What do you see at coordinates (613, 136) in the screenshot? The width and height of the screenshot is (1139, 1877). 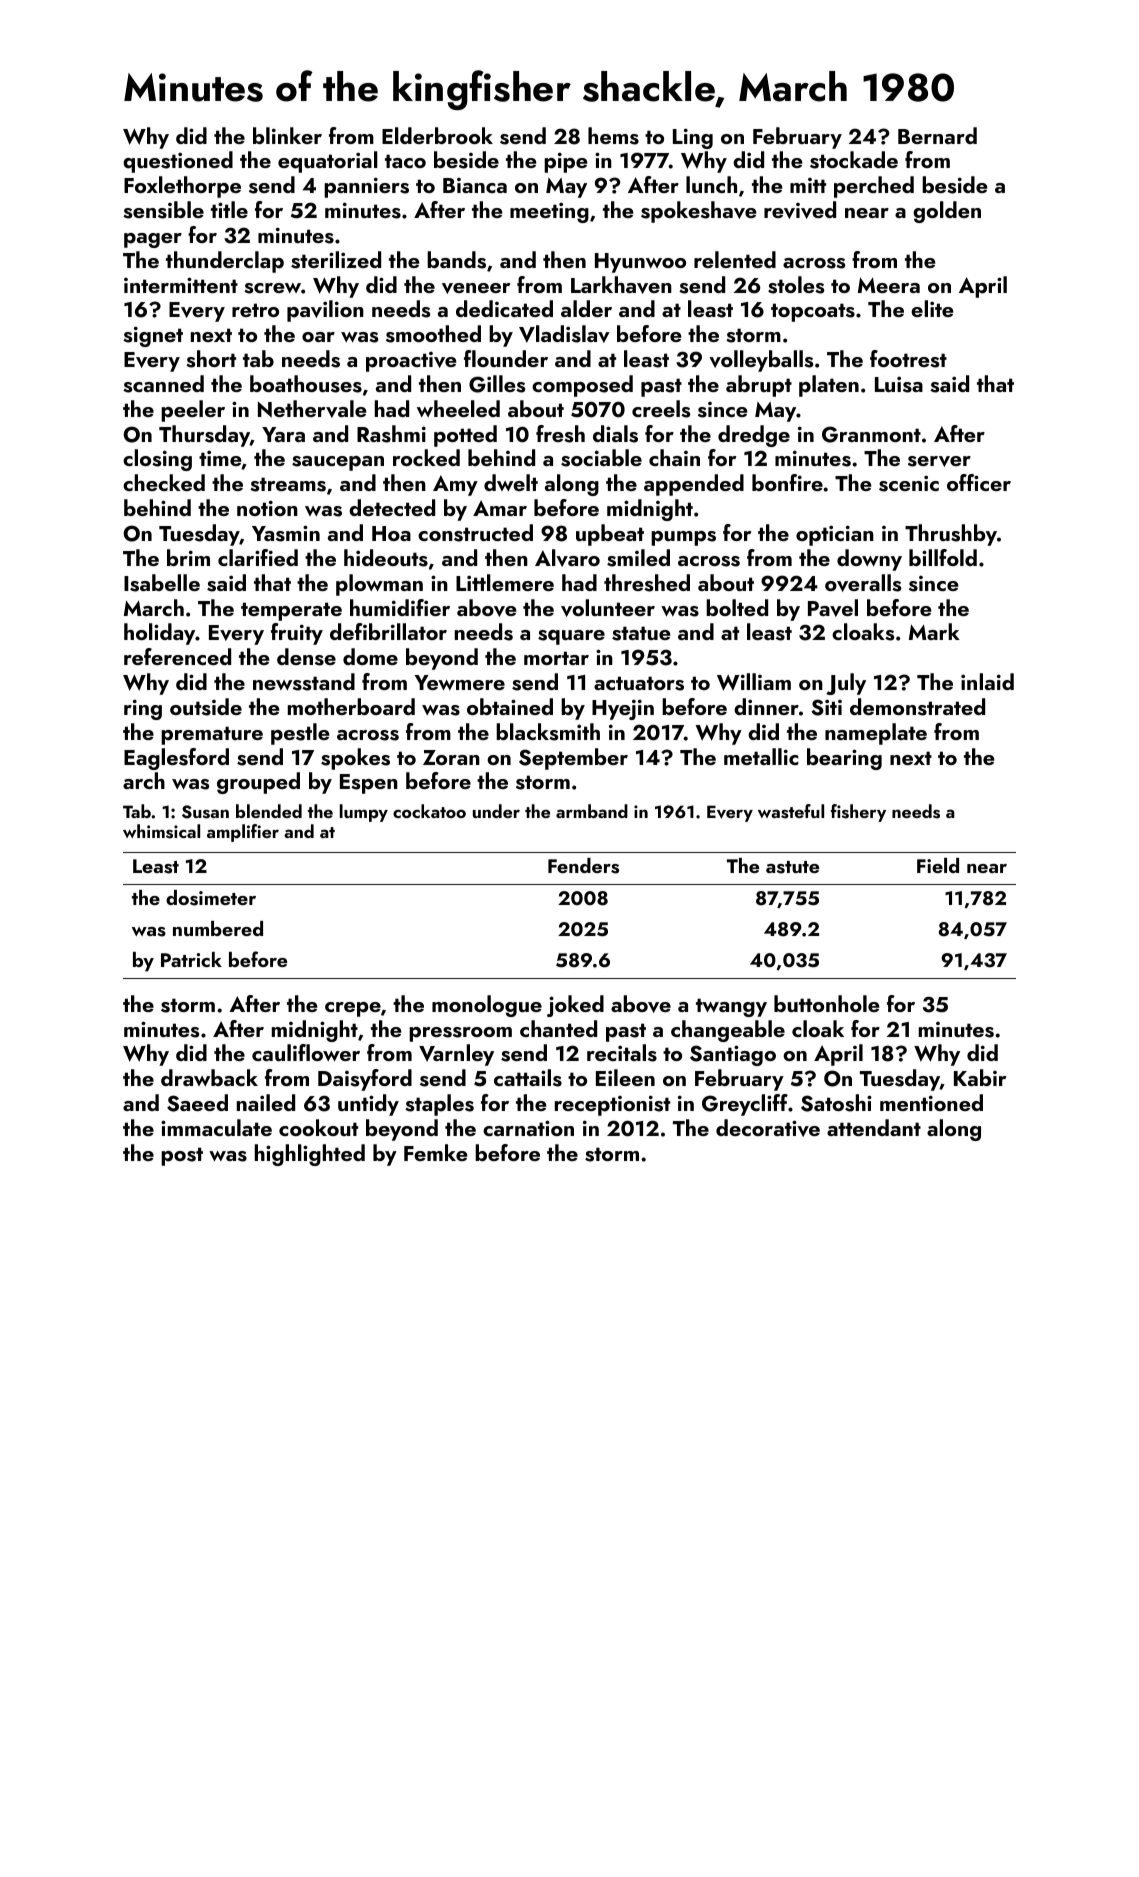 I see `hems` at bounding box center [613, 136].
